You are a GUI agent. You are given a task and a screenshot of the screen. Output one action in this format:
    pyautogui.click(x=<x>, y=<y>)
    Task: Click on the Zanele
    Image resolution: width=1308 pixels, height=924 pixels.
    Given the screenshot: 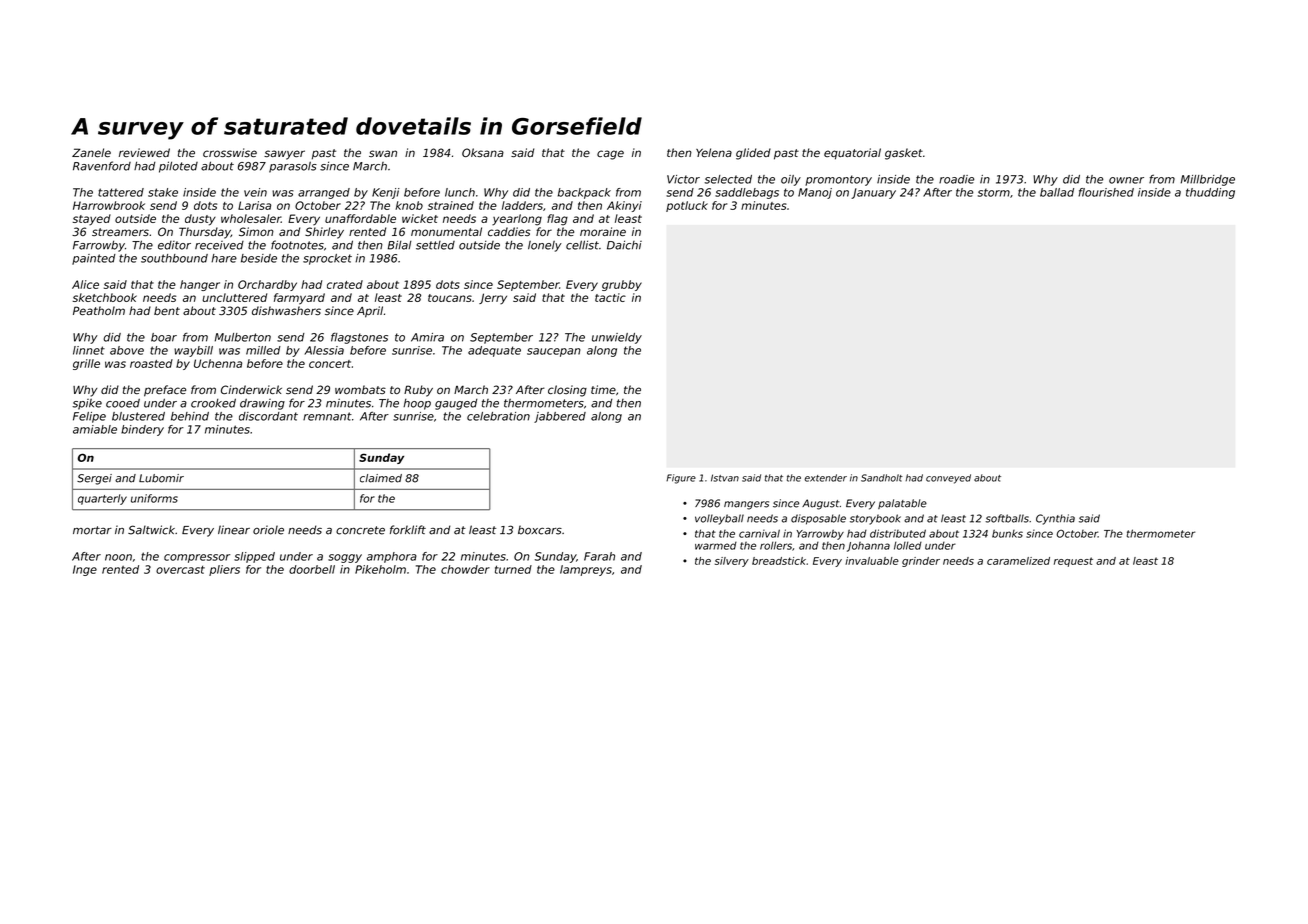 What is the action you would take?
    pyautogui.click(x=91, y=152)
